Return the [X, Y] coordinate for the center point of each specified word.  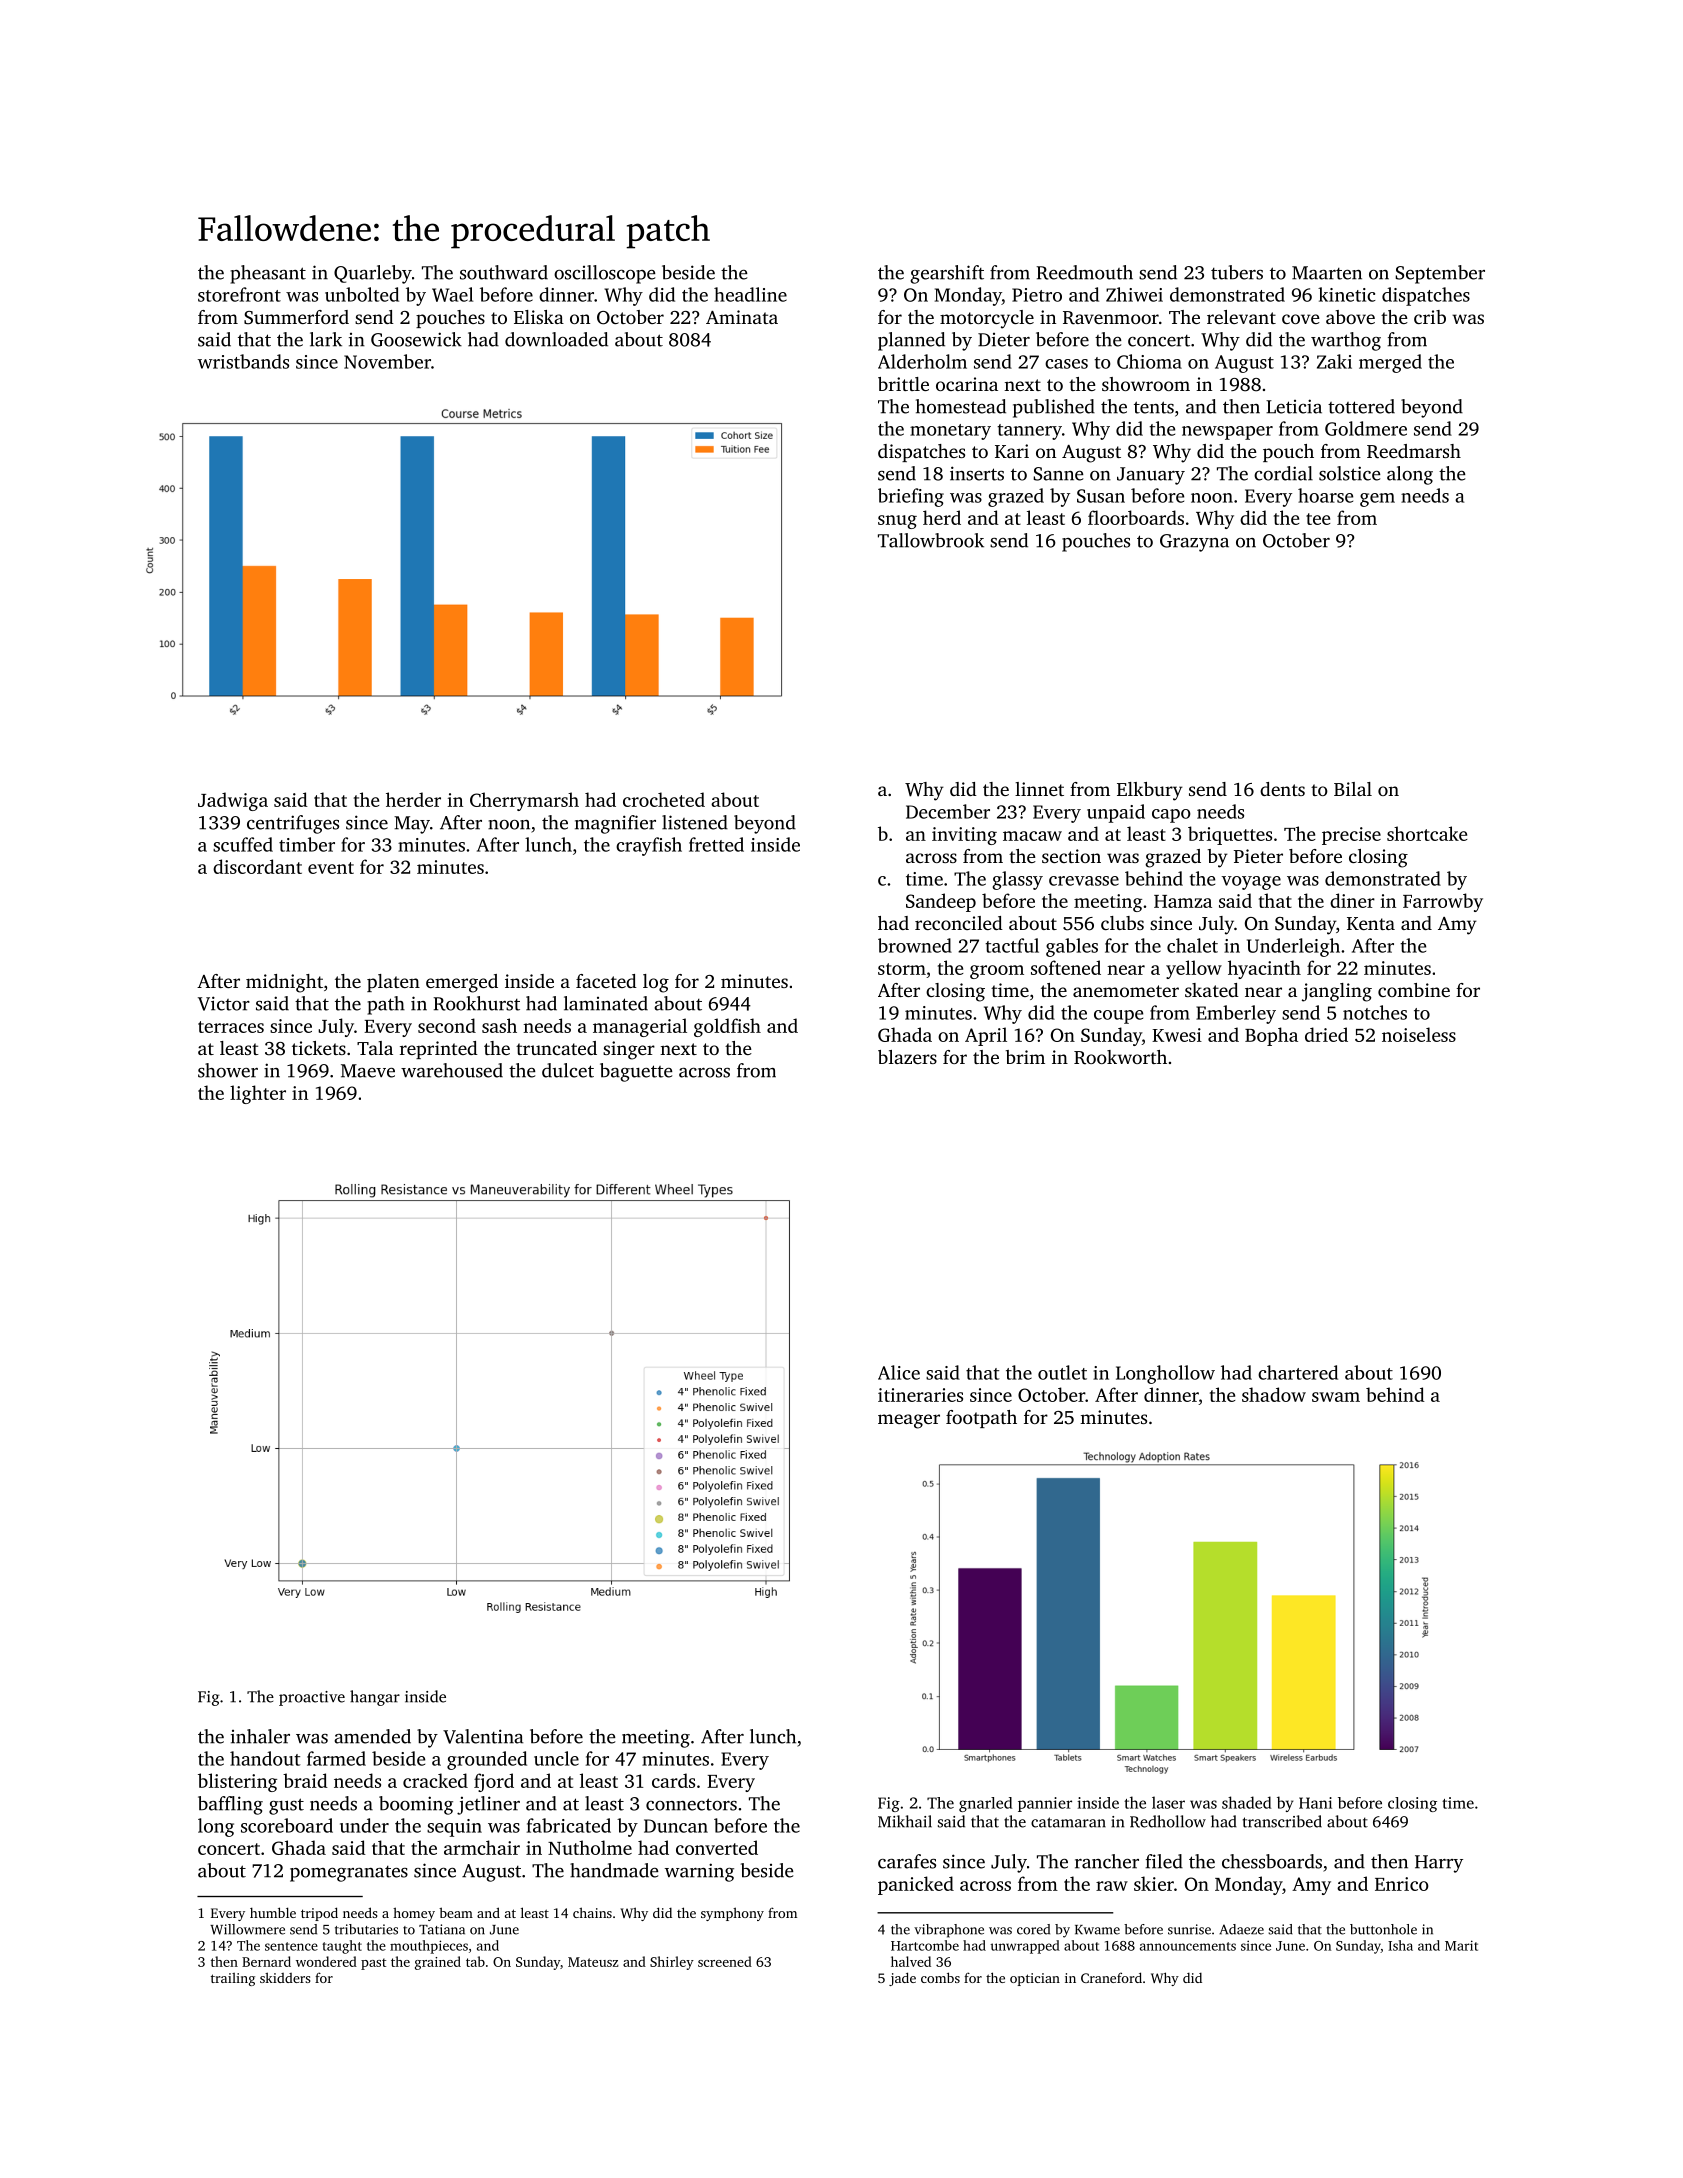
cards [673, 1780]
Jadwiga [233, 801]
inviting [964, 836]
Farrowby [1443, 902]
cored [1033, 1929]
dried [1326, 1034]
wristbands [243, 361]
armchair [482, 1847]
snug [897, 522]
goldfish [727, 1027]
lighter [258, 1094]
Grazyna [1194, 543]
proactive [312, 1698]
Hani [1315, 1803]
